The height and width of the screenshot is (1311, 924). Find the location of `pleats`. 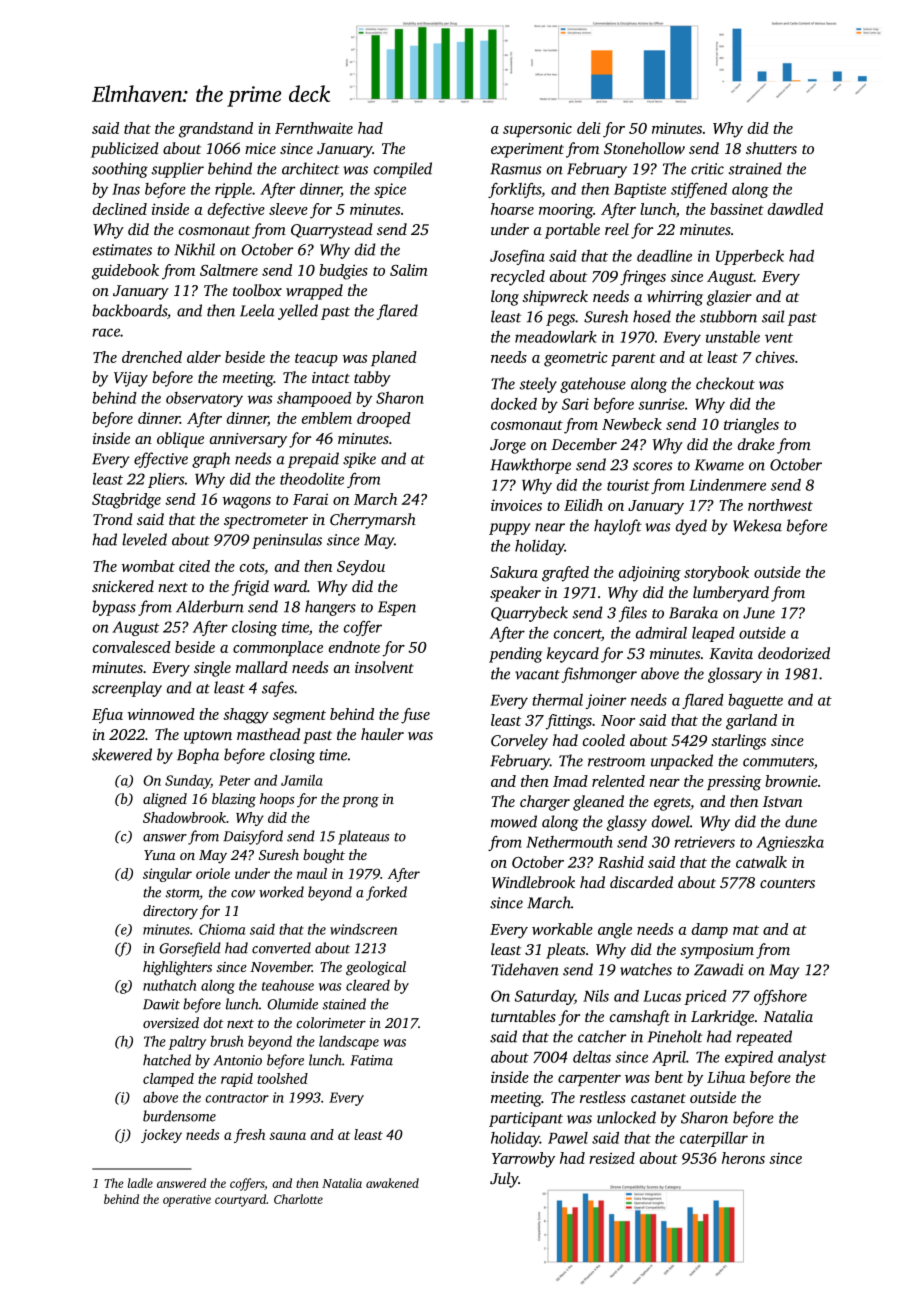

pleats is located at coordinates (565, 951).
